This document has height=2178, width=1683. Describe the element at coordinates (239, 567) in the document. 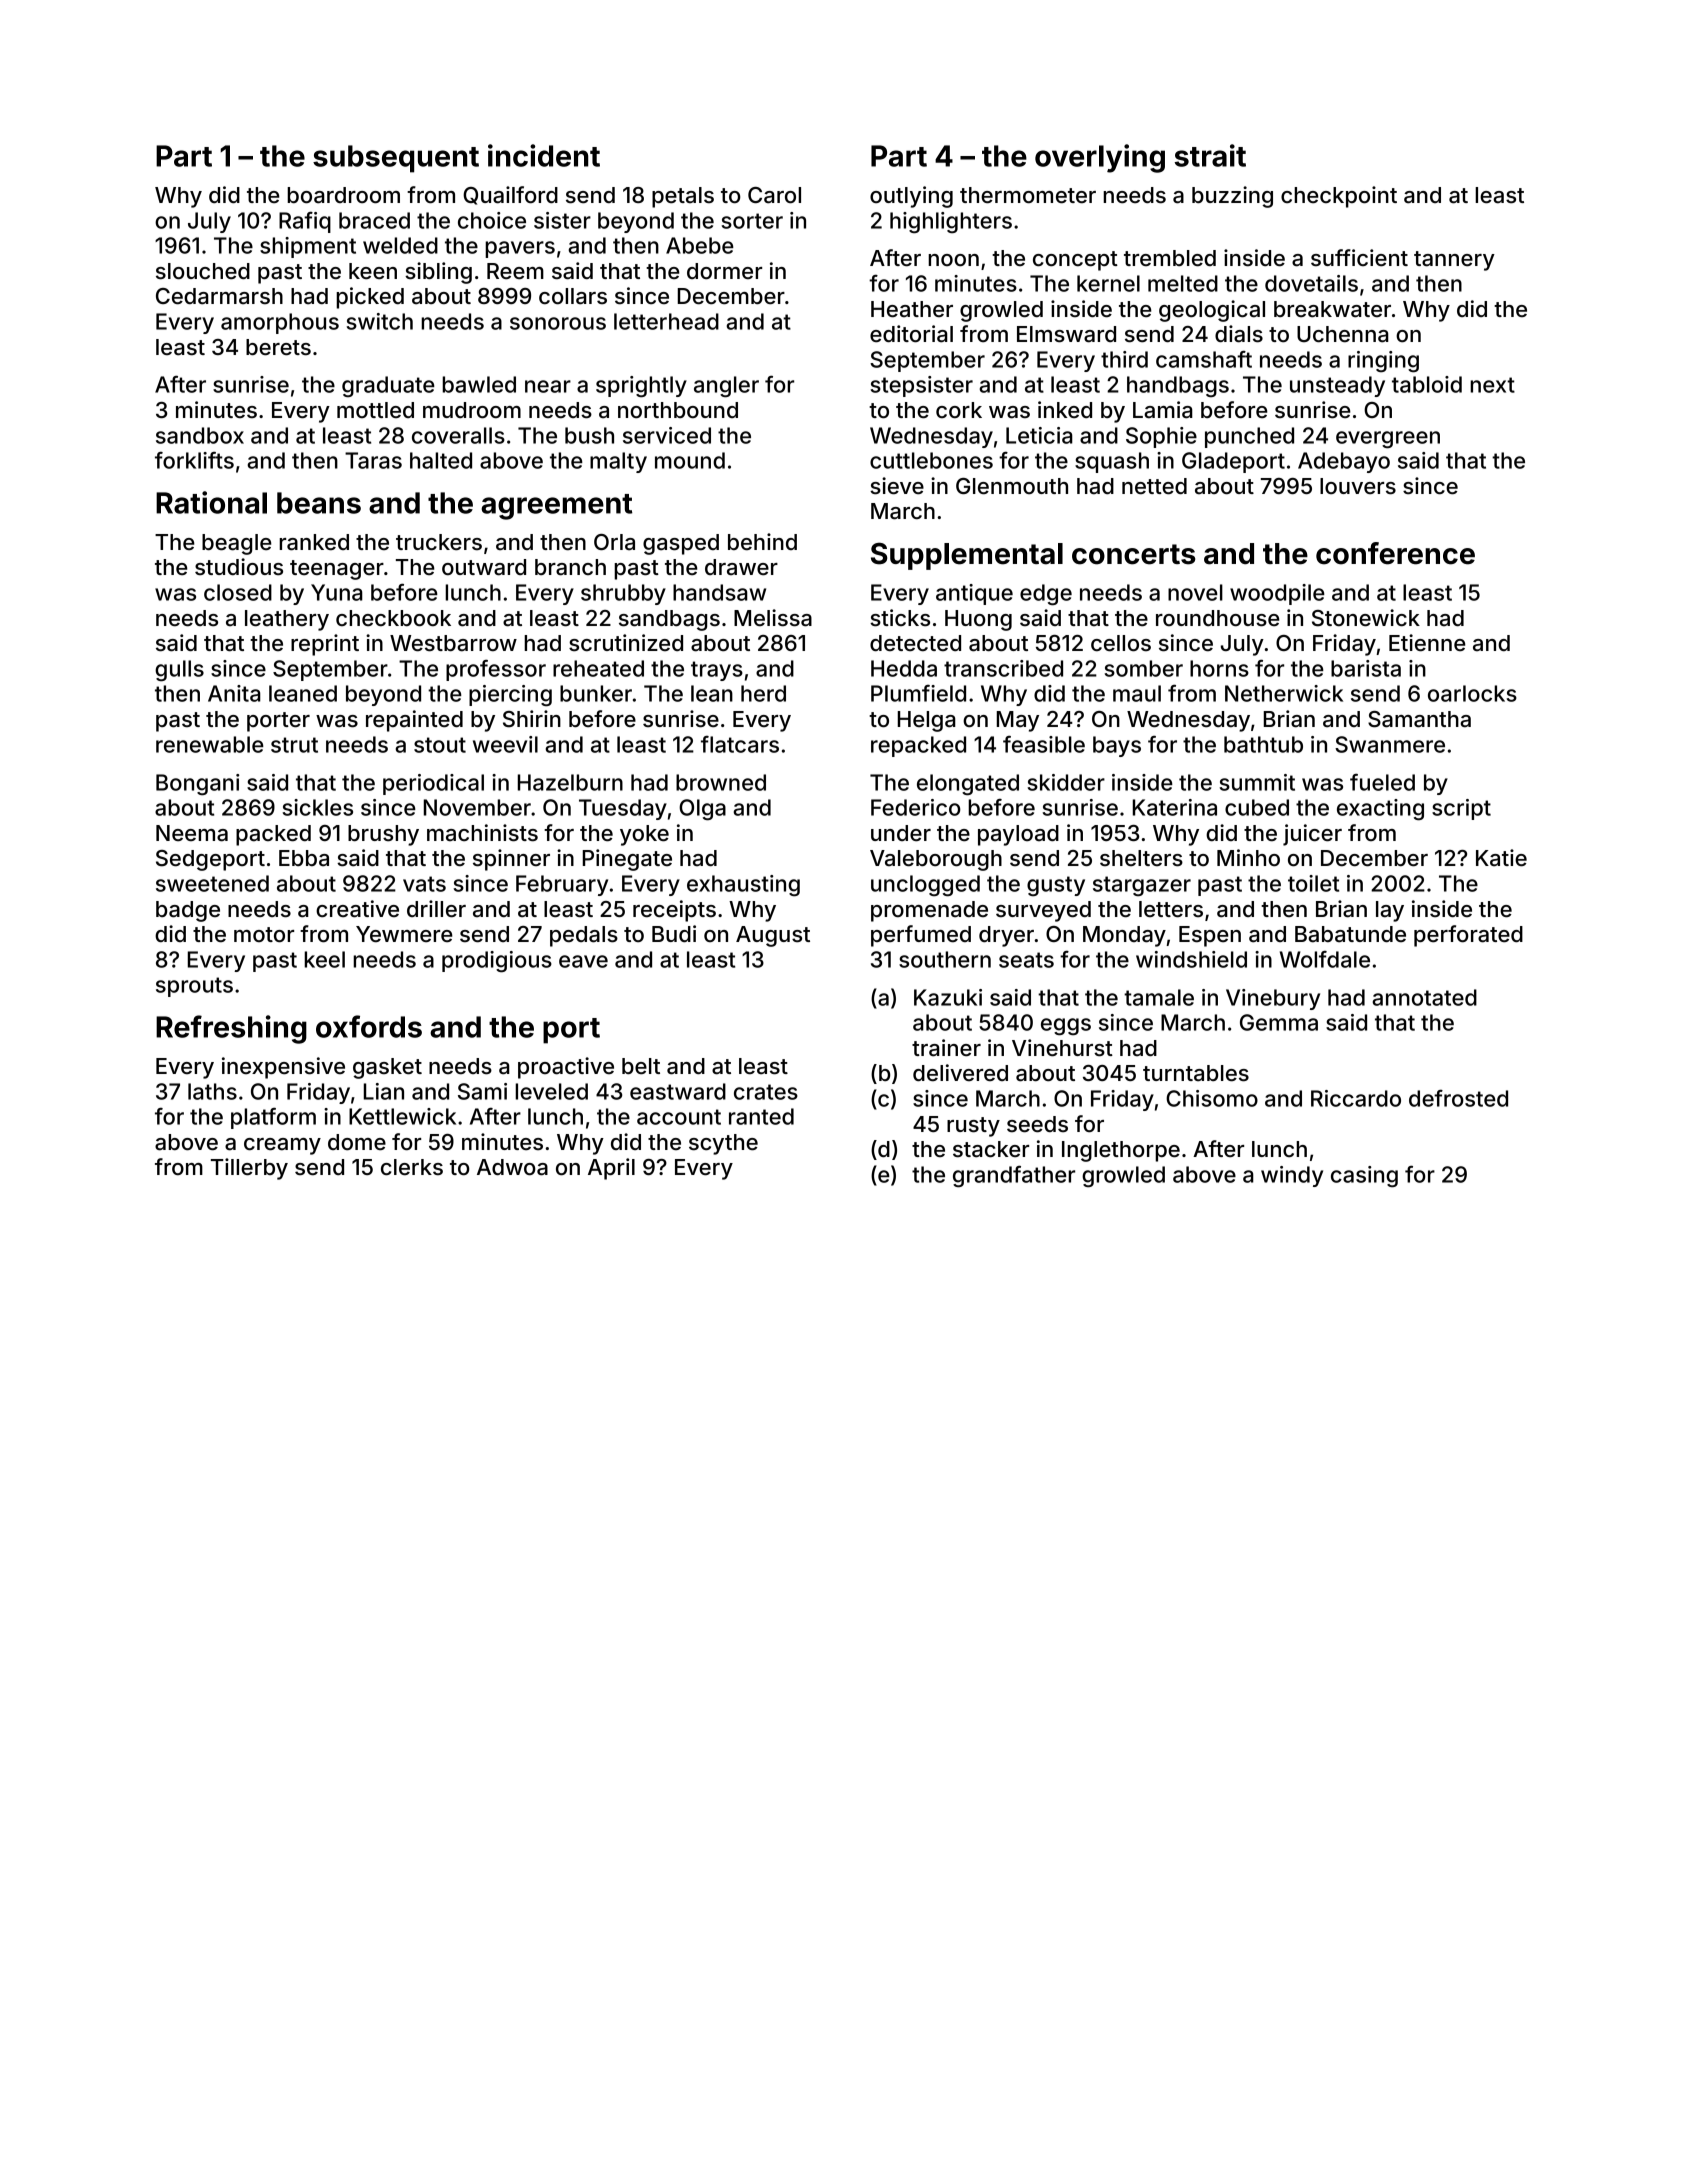

I see `studious` at that location.
